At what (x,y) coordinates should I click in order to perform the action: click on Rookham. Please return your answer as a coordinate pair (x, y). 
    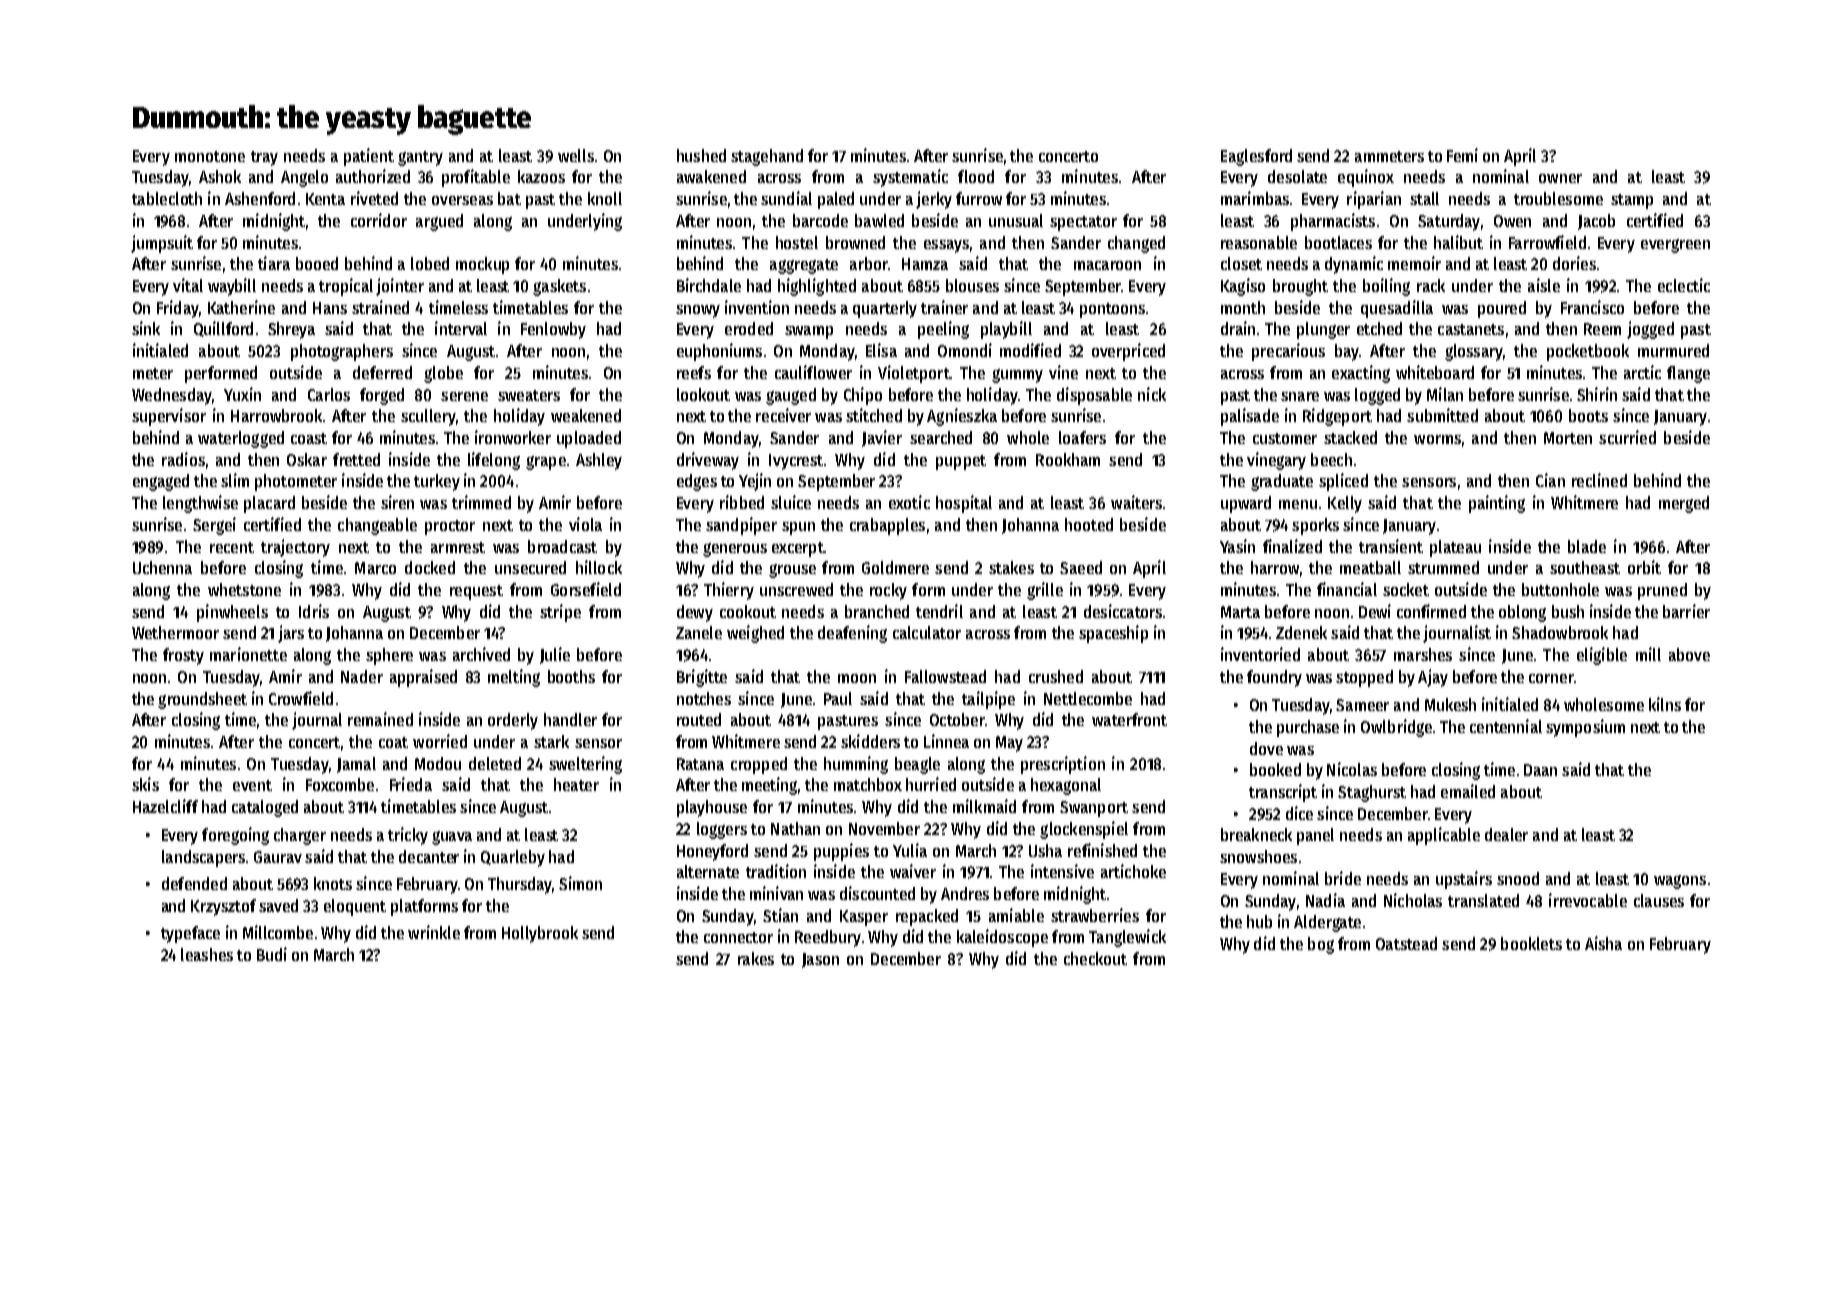
    Looking at the image, I should click on (1068, 459).
